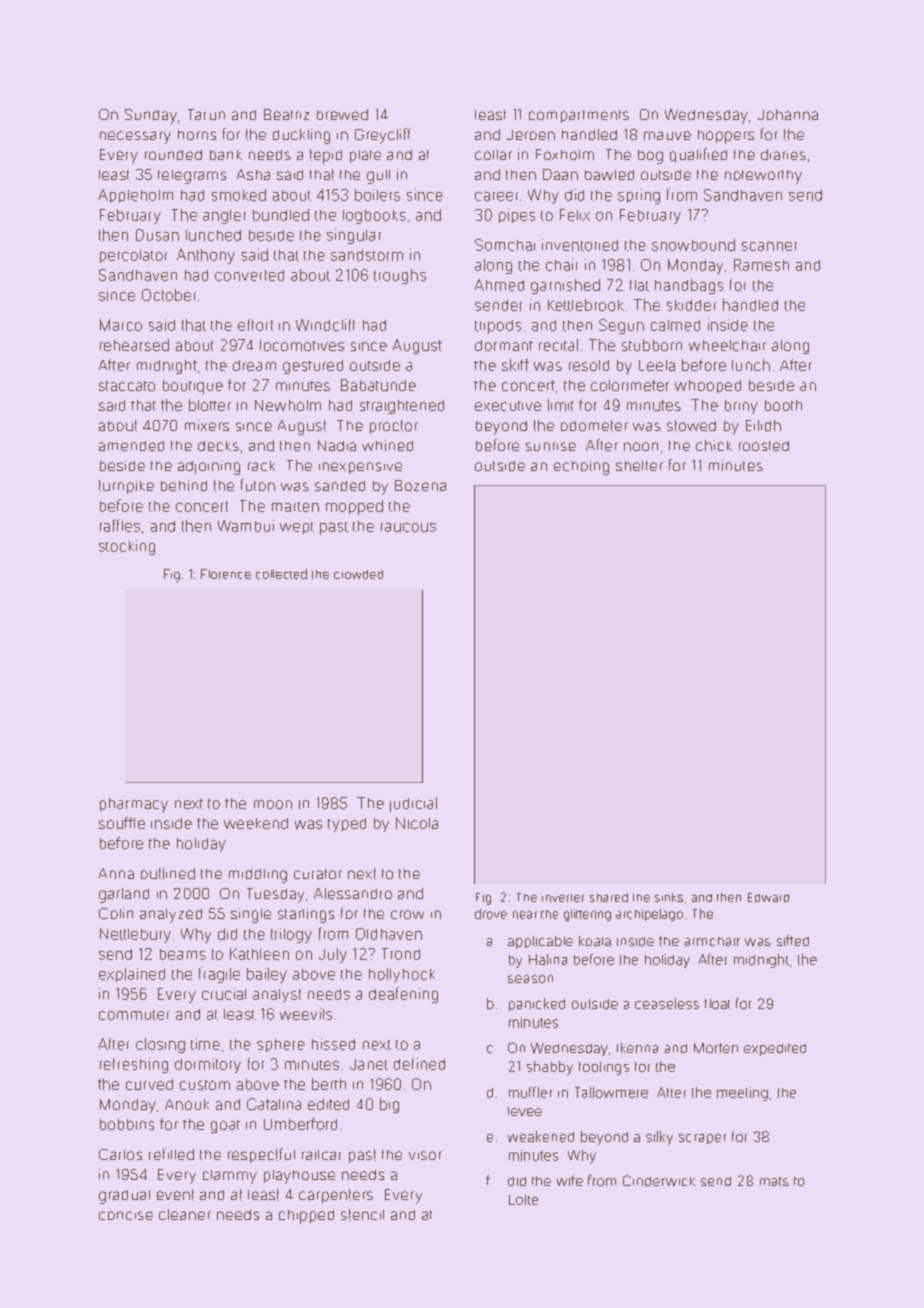 Image resolution: width=924 pixels, height=1308 pixels. Describe the element at coordinates (133, 256) in the screenshot. I see `percolator` at that location.
